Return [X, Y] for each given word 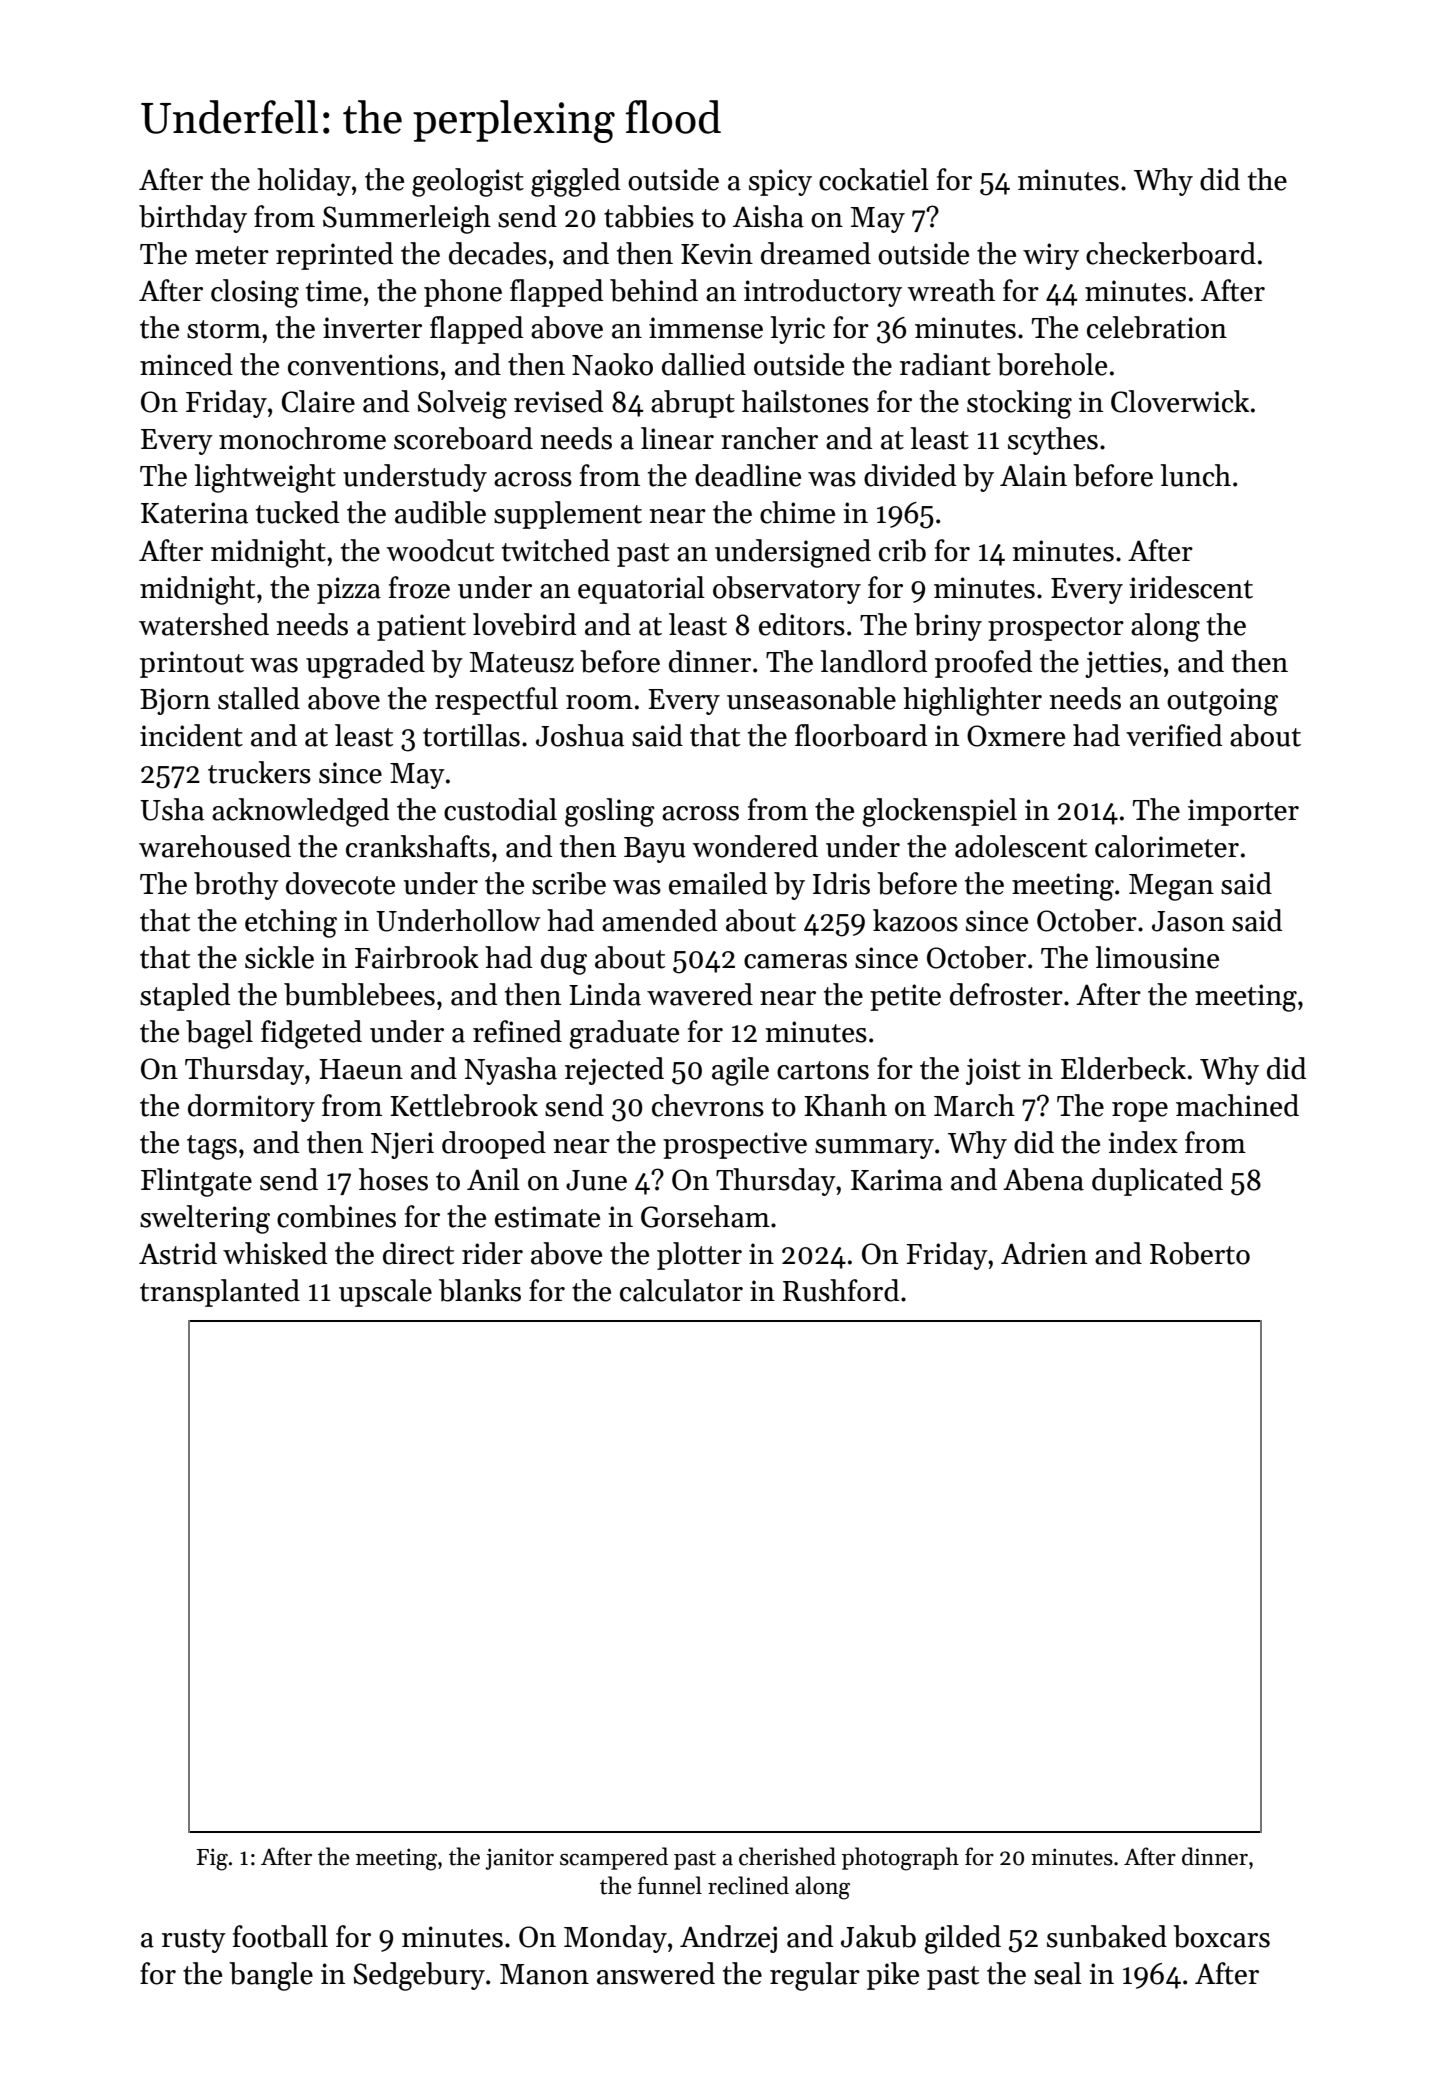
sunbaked [1107, 1936]
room [599, 702]
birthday [193, 219]
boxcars [1221, 1936]
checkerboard [1171, 253]
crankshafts [418, 846]
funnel [670, 1885]
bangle [271, 1976]
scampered [614, 1858]
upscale [385, 1293]
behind [654, 290]
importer [1243, 812]
